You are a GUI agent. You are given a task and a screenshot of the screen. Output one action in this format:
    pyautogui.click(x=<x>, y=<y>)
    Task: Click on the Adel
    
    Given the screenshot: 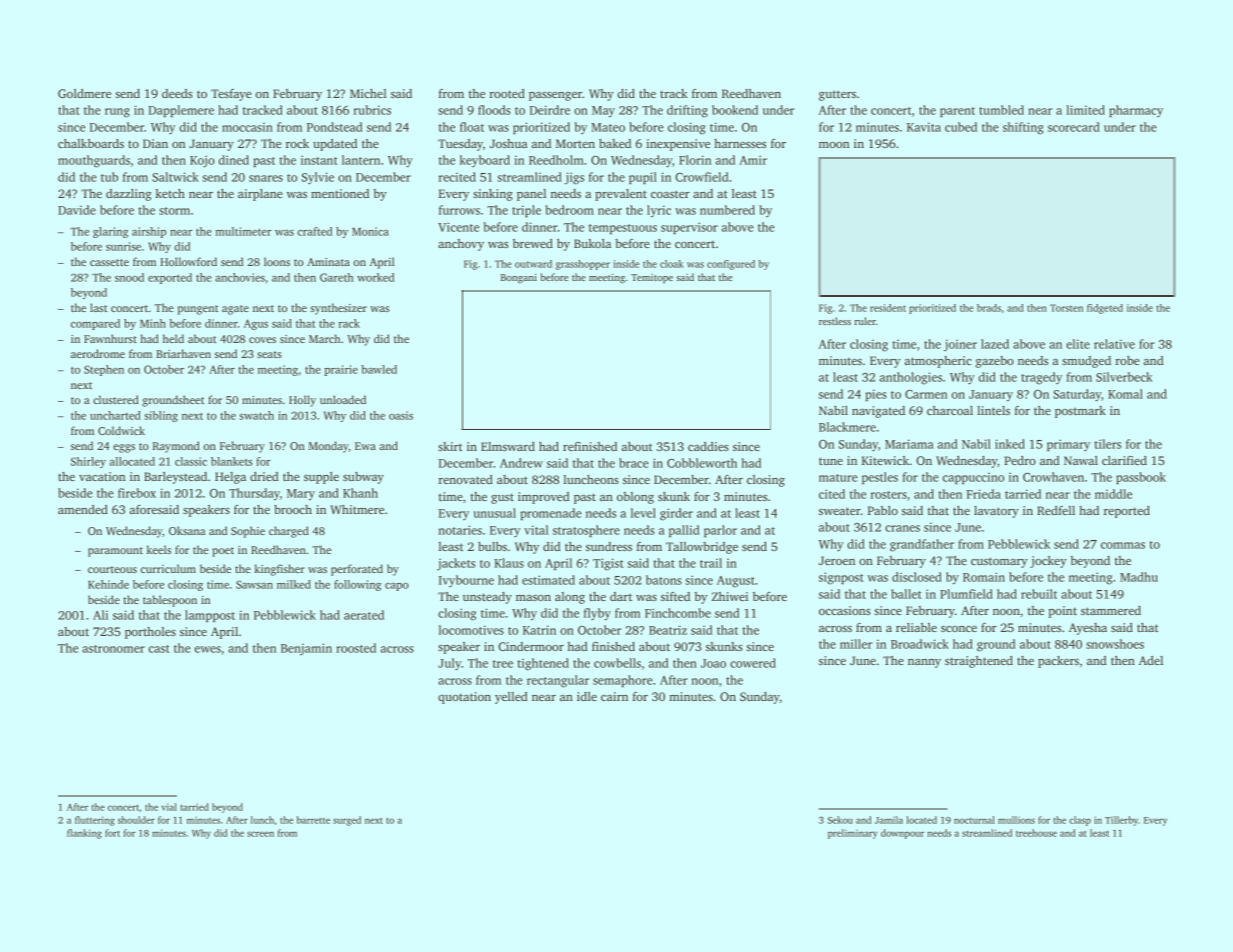 What is the action you would take?
    pyautogui.click(x=1151, y=660)
